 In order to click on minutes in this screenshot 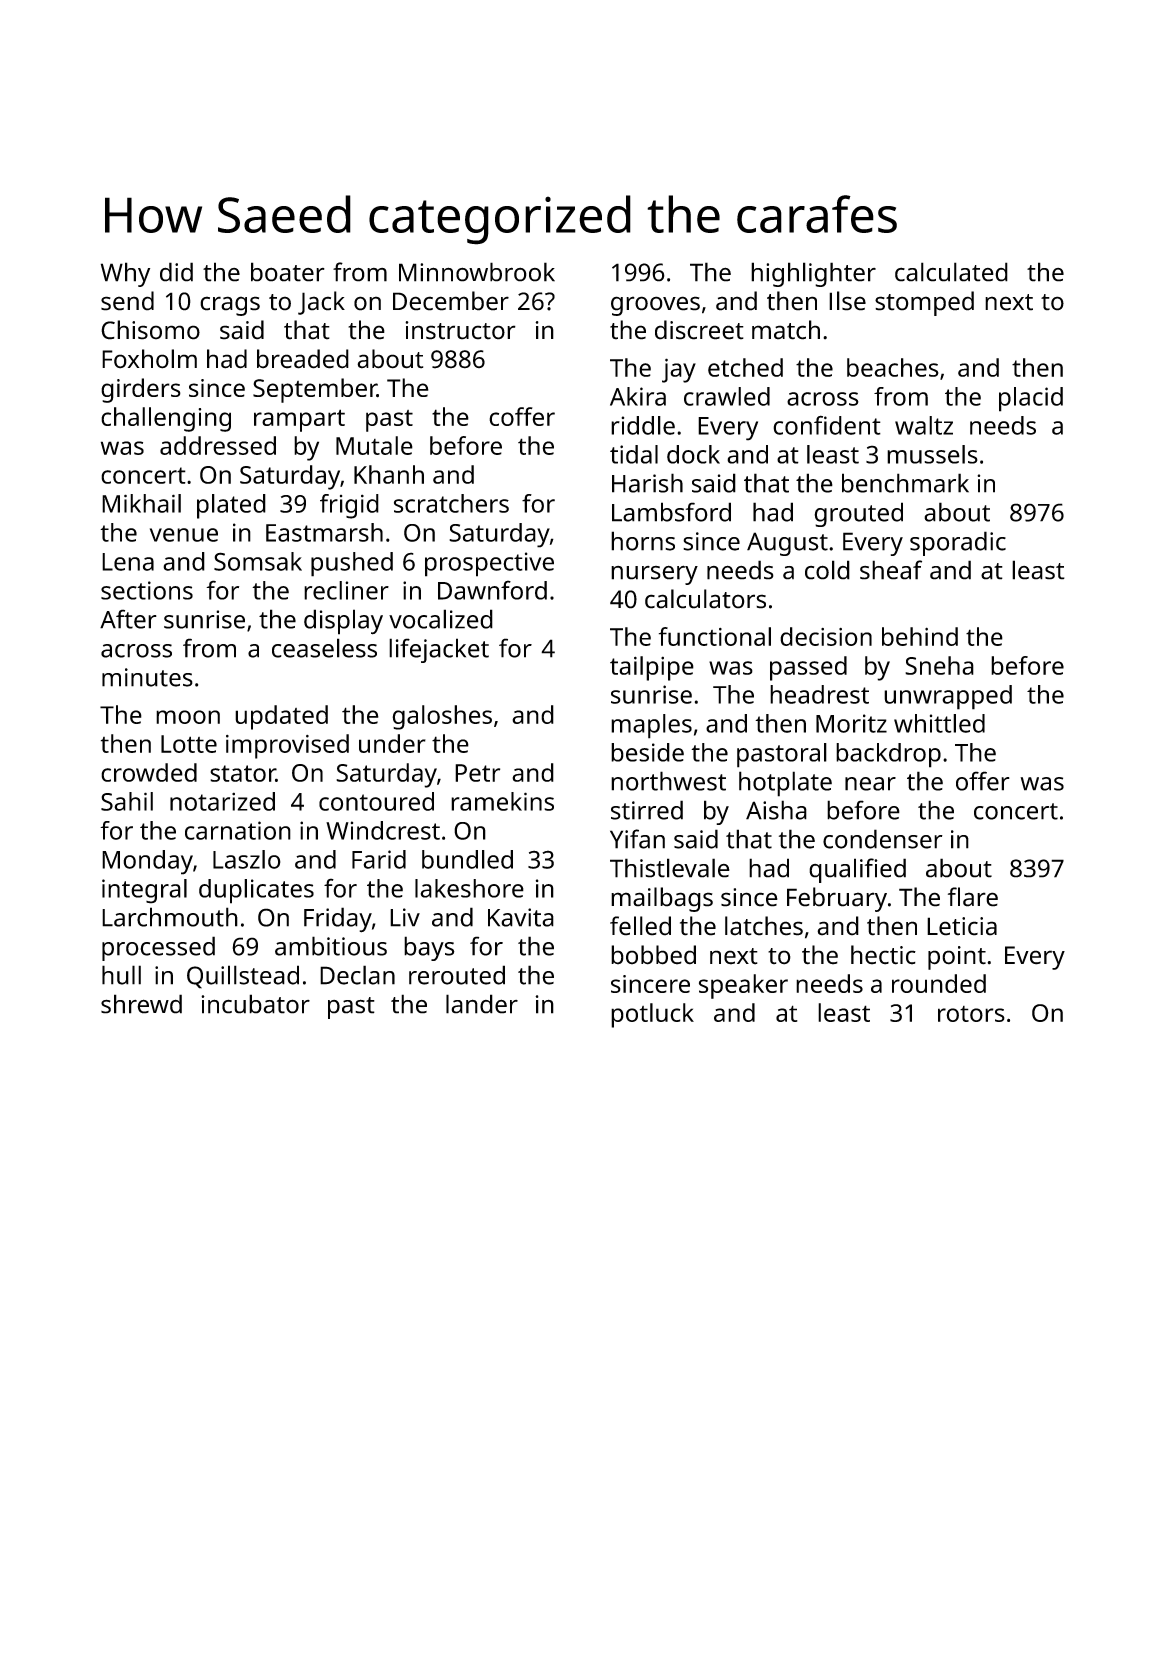, I will do `click(147, 677)`.
